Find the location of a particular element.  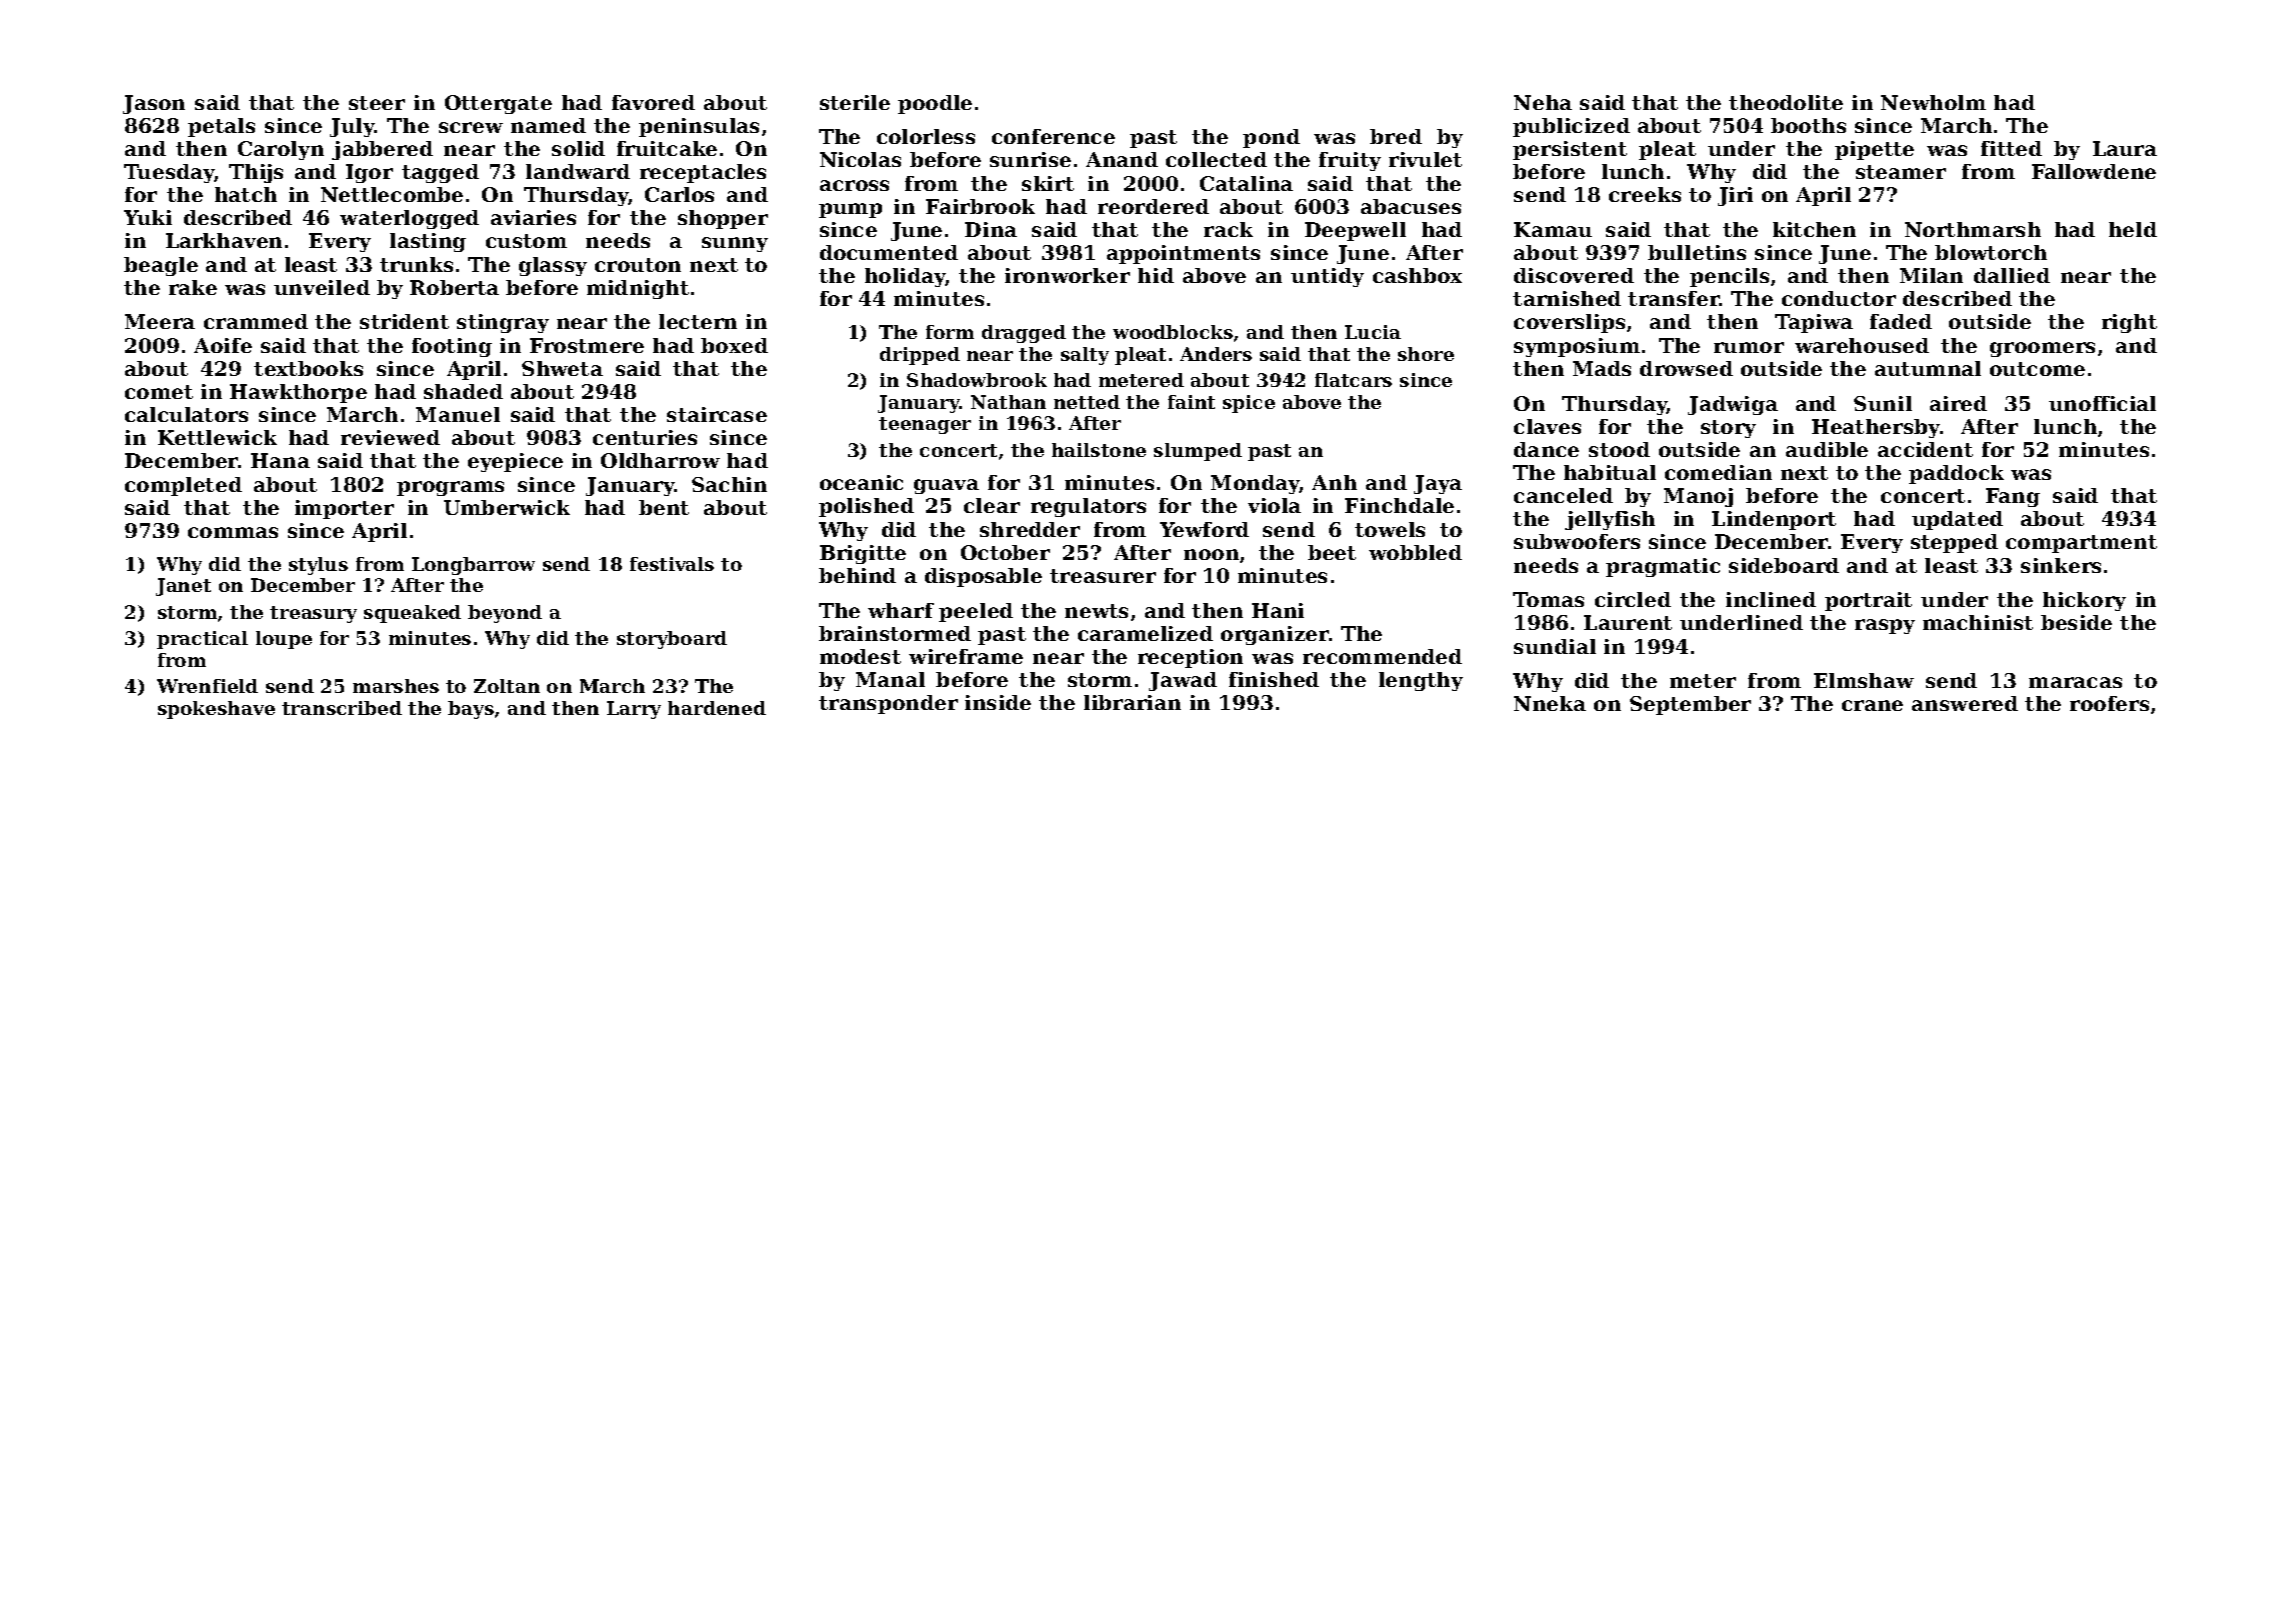

festivals is located at coordinates (672, 564).
